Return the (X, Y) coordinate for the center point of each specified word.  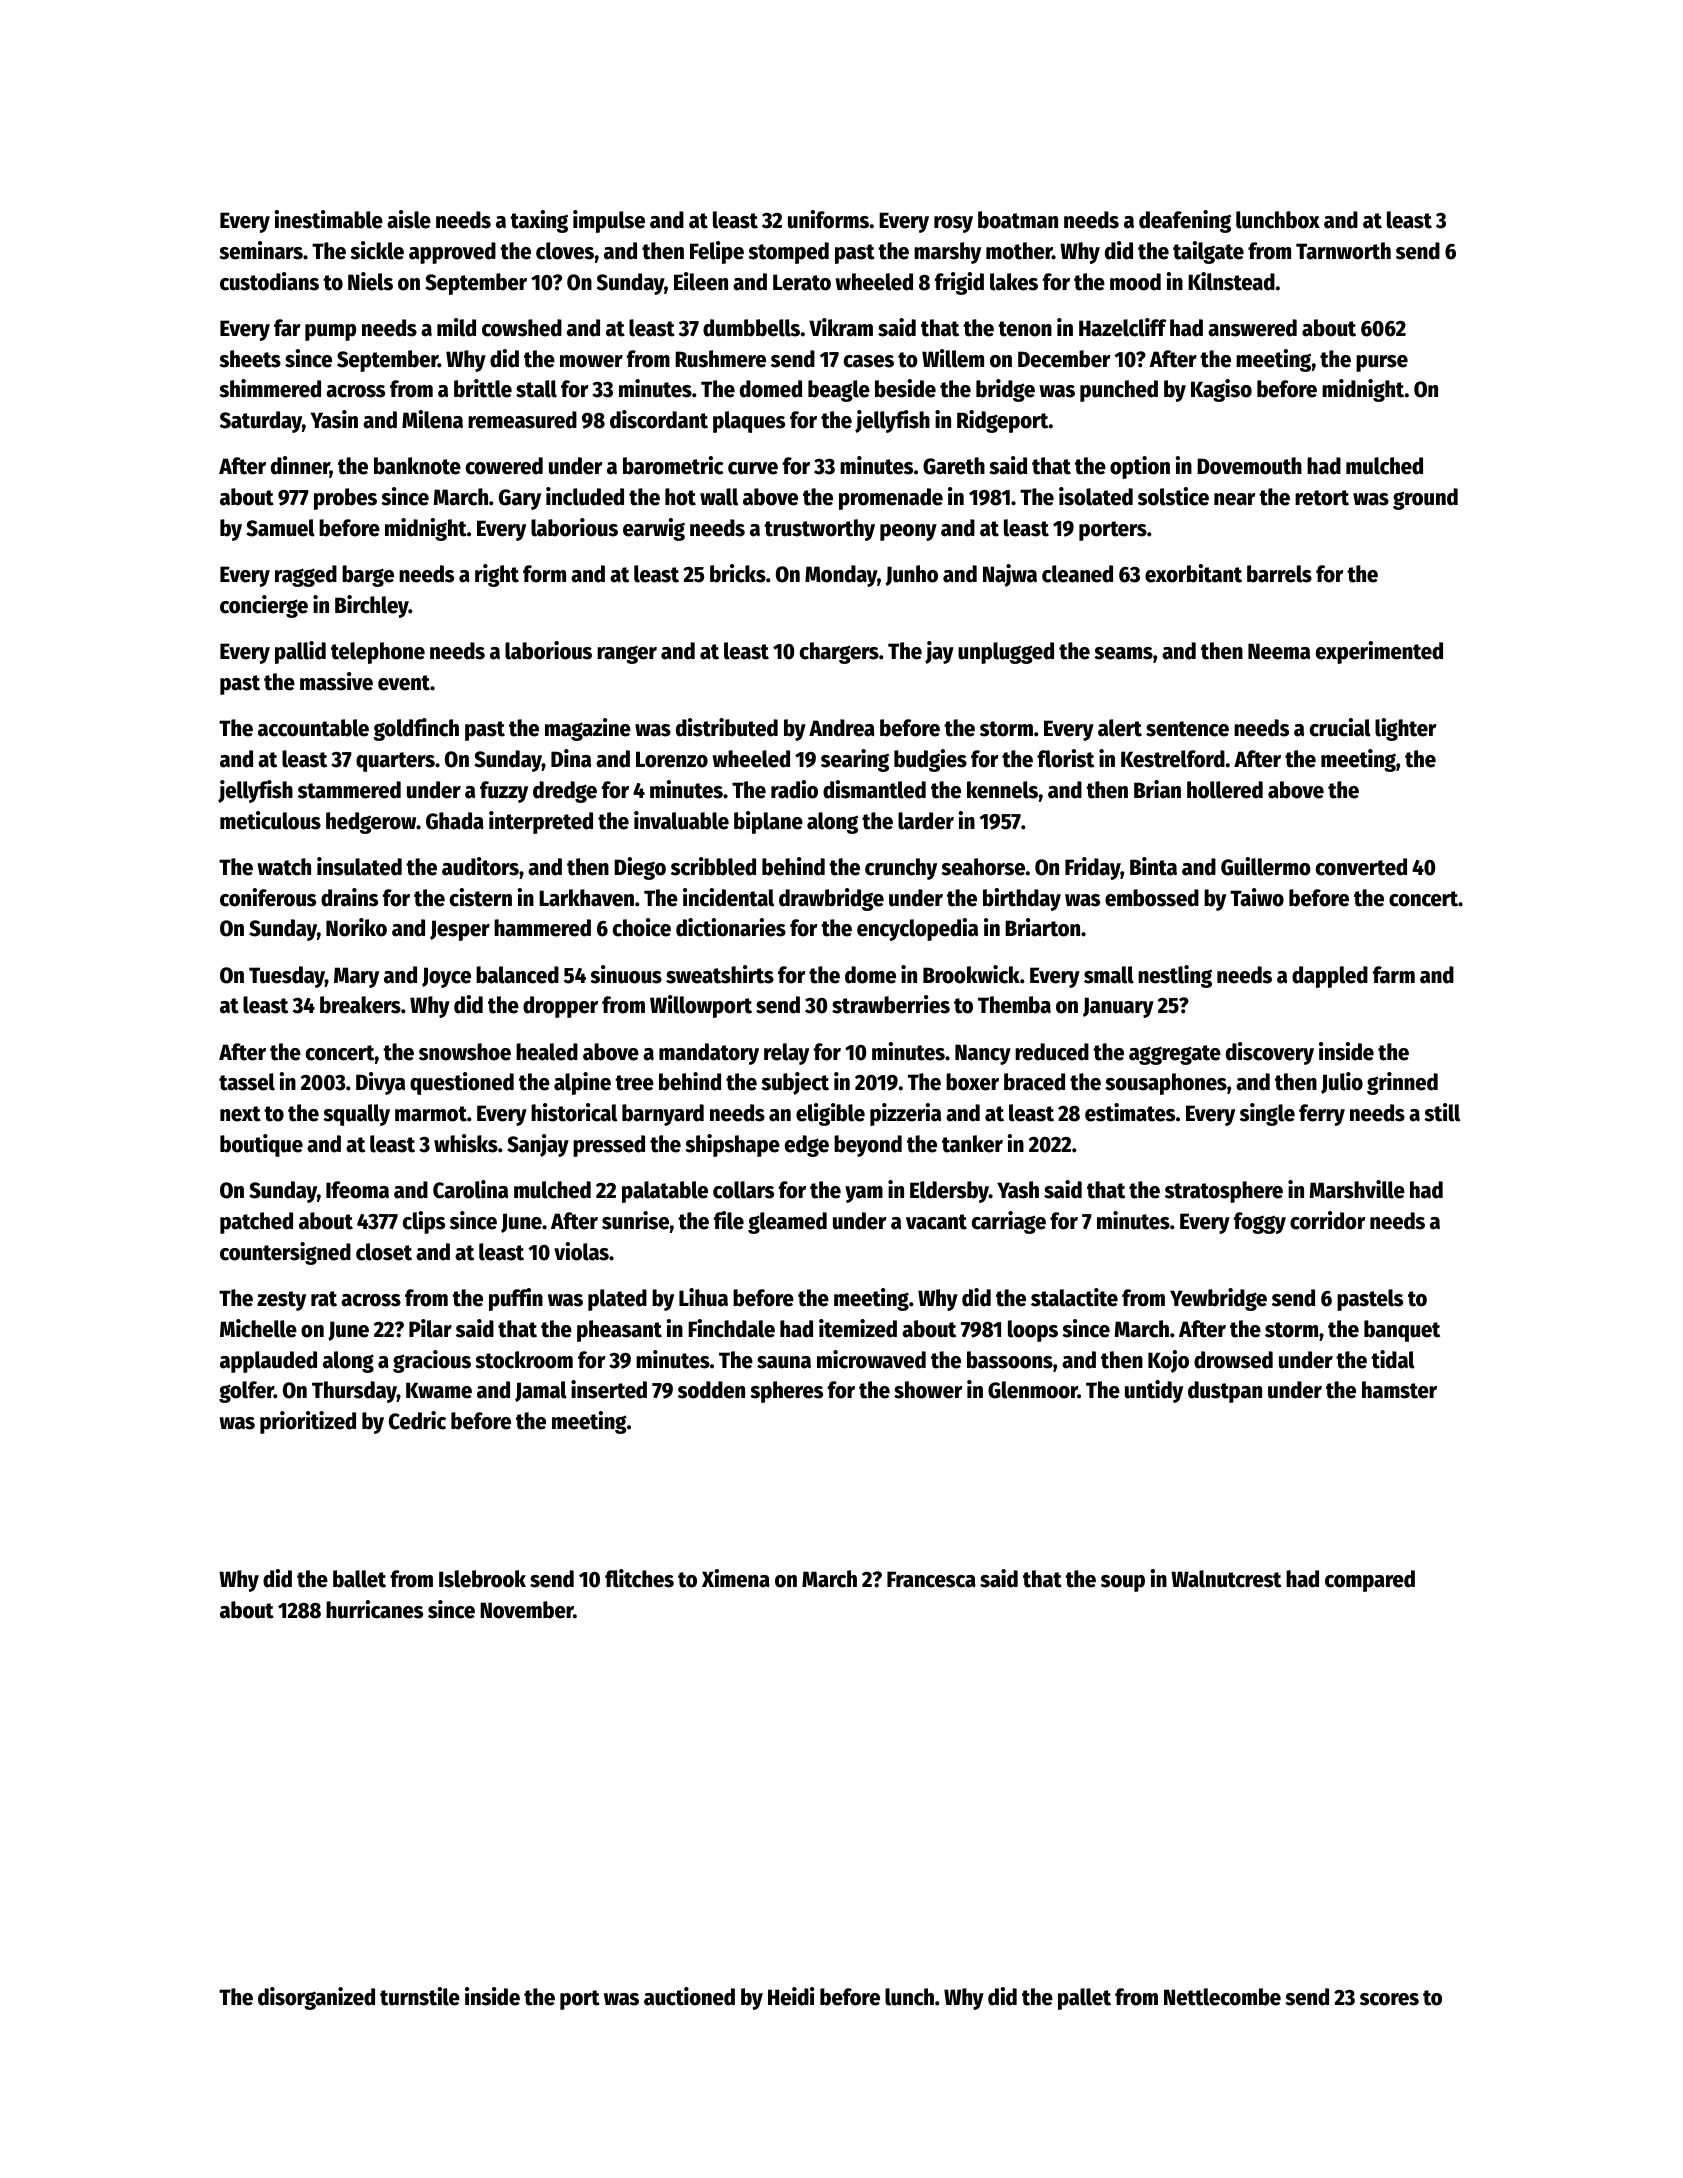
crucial (1340, 727)
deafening (1185, 221)
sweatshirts (720, 974)
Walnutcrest (1226, 1579)
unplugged (1006, 653)
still (1442, 1112)
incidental (728, 897)
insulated (359, 866)
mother (1019, 251)
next (240, 1114)
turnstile (420, 1996)
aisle (409, 219)
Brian (1157, 789)
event (404, 683)
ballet (359, 1579)
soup (1123, 1583)
